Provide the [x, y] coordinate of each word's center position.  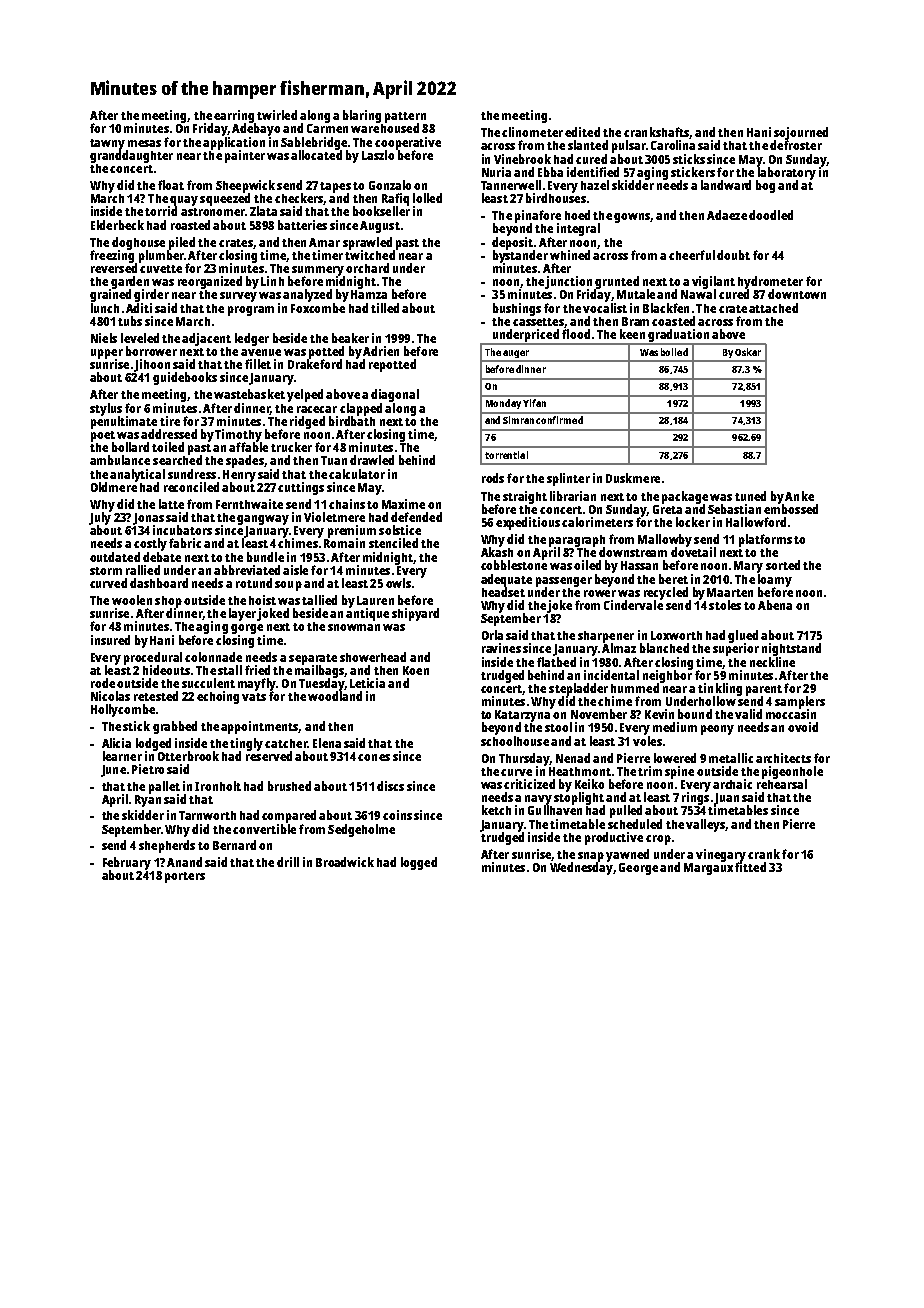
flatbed [556, 662]
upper [107, 354]
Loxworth [676, 635]
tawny [107, 144]
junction [568, 282]
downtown [797, 294]
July [100, 518]
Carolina [673, 145]
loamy [775, 580]
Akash [497, 552]
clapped [361, 409]
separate [313, 659]
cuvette [161, 269]
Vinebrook [522, 159]
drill [288, 862]
